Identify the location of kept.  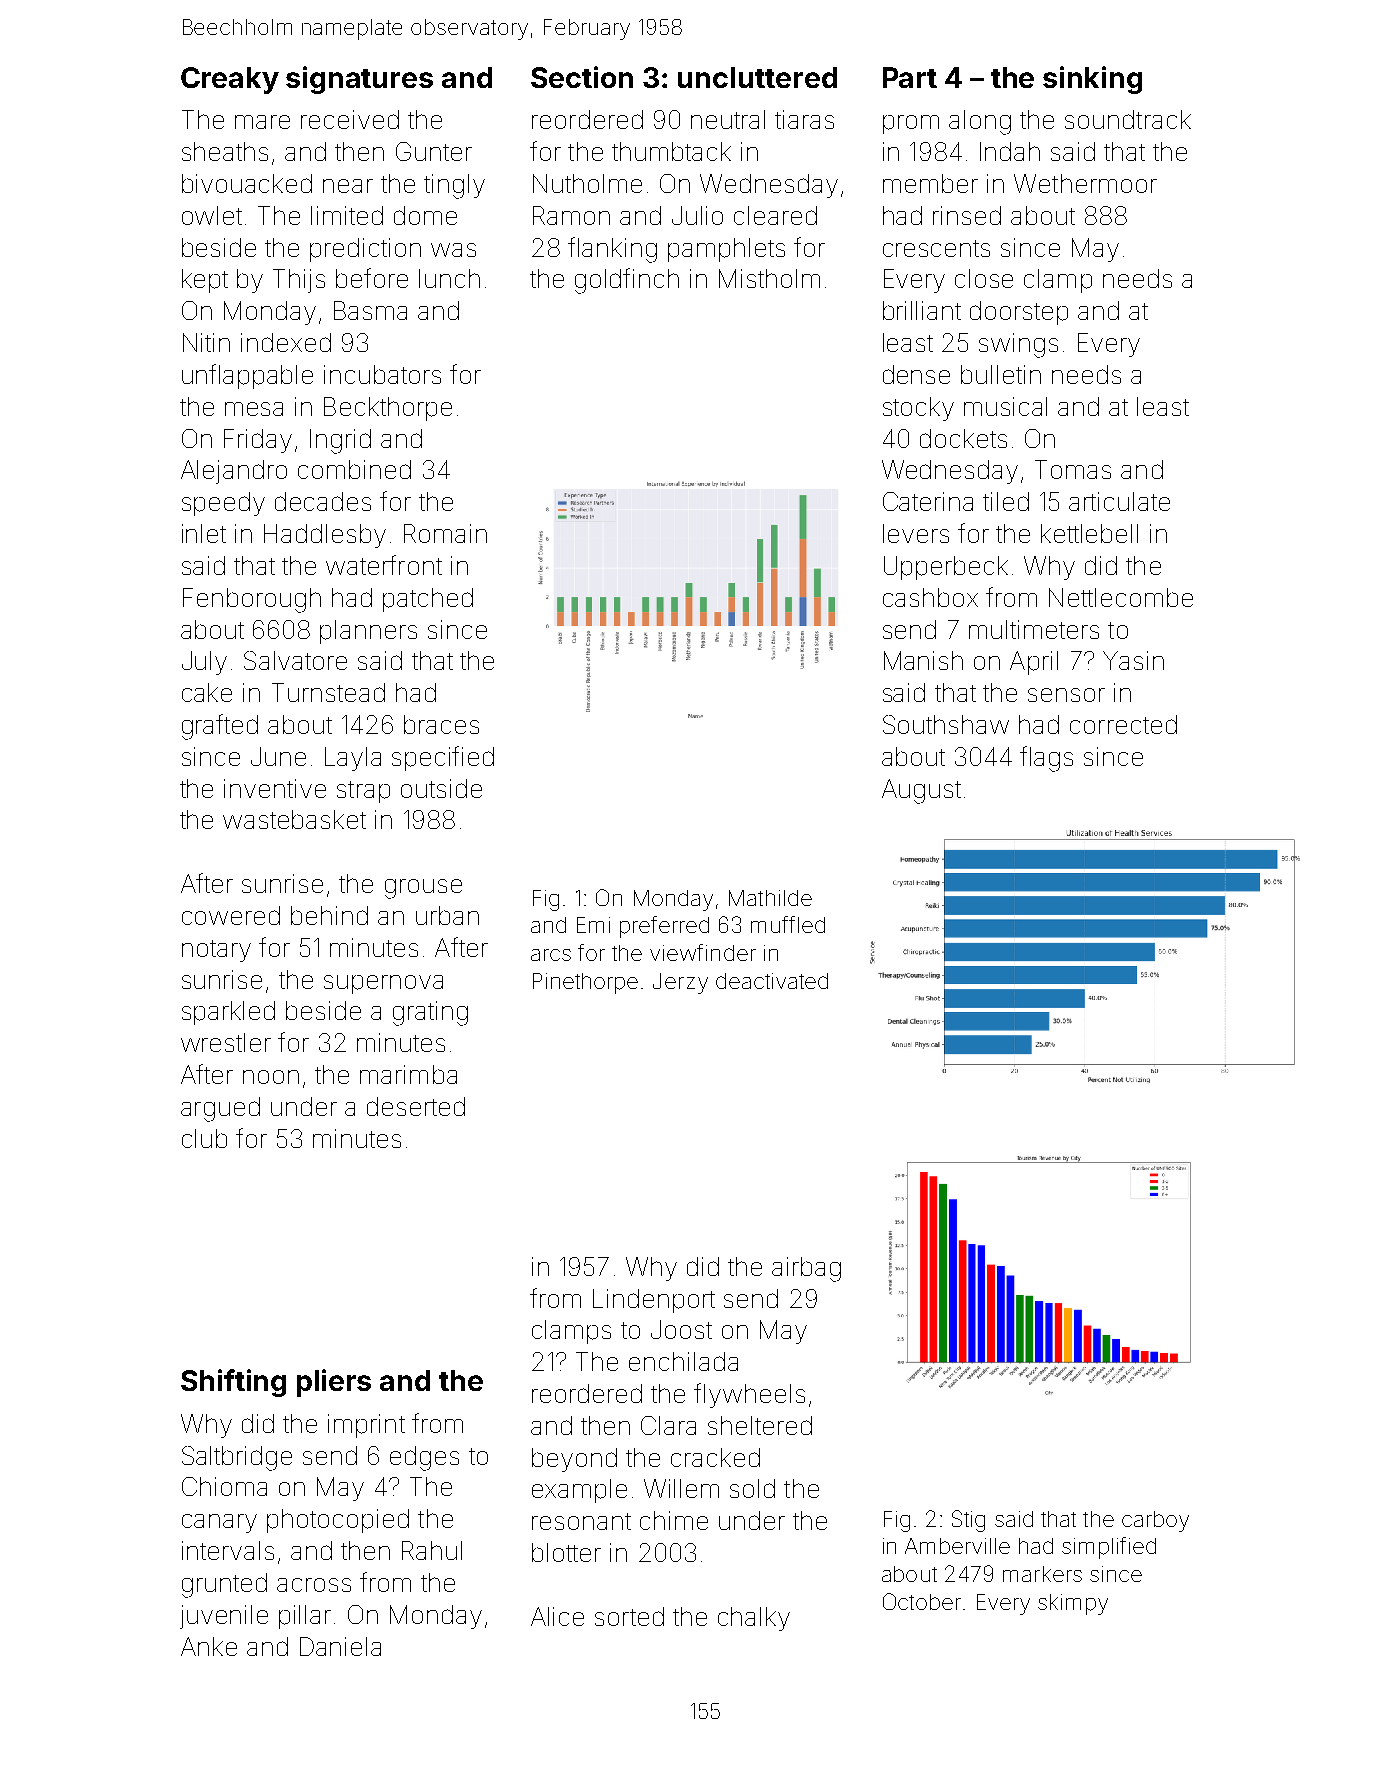
(205, 281).
